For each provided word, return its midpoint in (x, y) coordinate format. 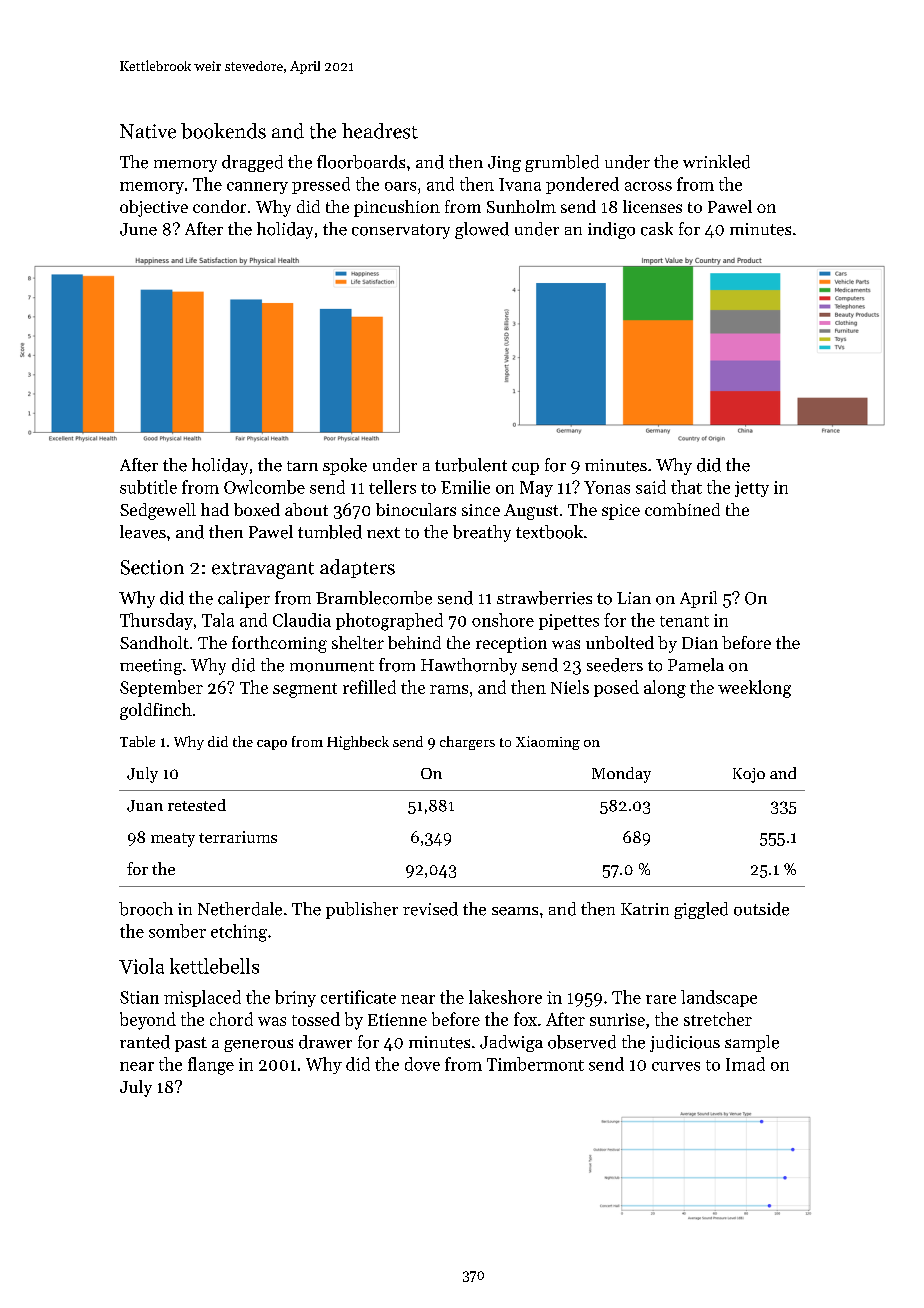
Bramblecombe (374, 598)
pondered (582, 185)
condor (219, 206)
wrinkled (716, 162)
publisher (362, 910)
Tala (218, 620)
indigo (611, 230)
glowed (482, 230)
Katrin (645, 909)
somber (177, 931)
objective (154, 208)
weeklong (754, 689)
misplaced (202, 998)
